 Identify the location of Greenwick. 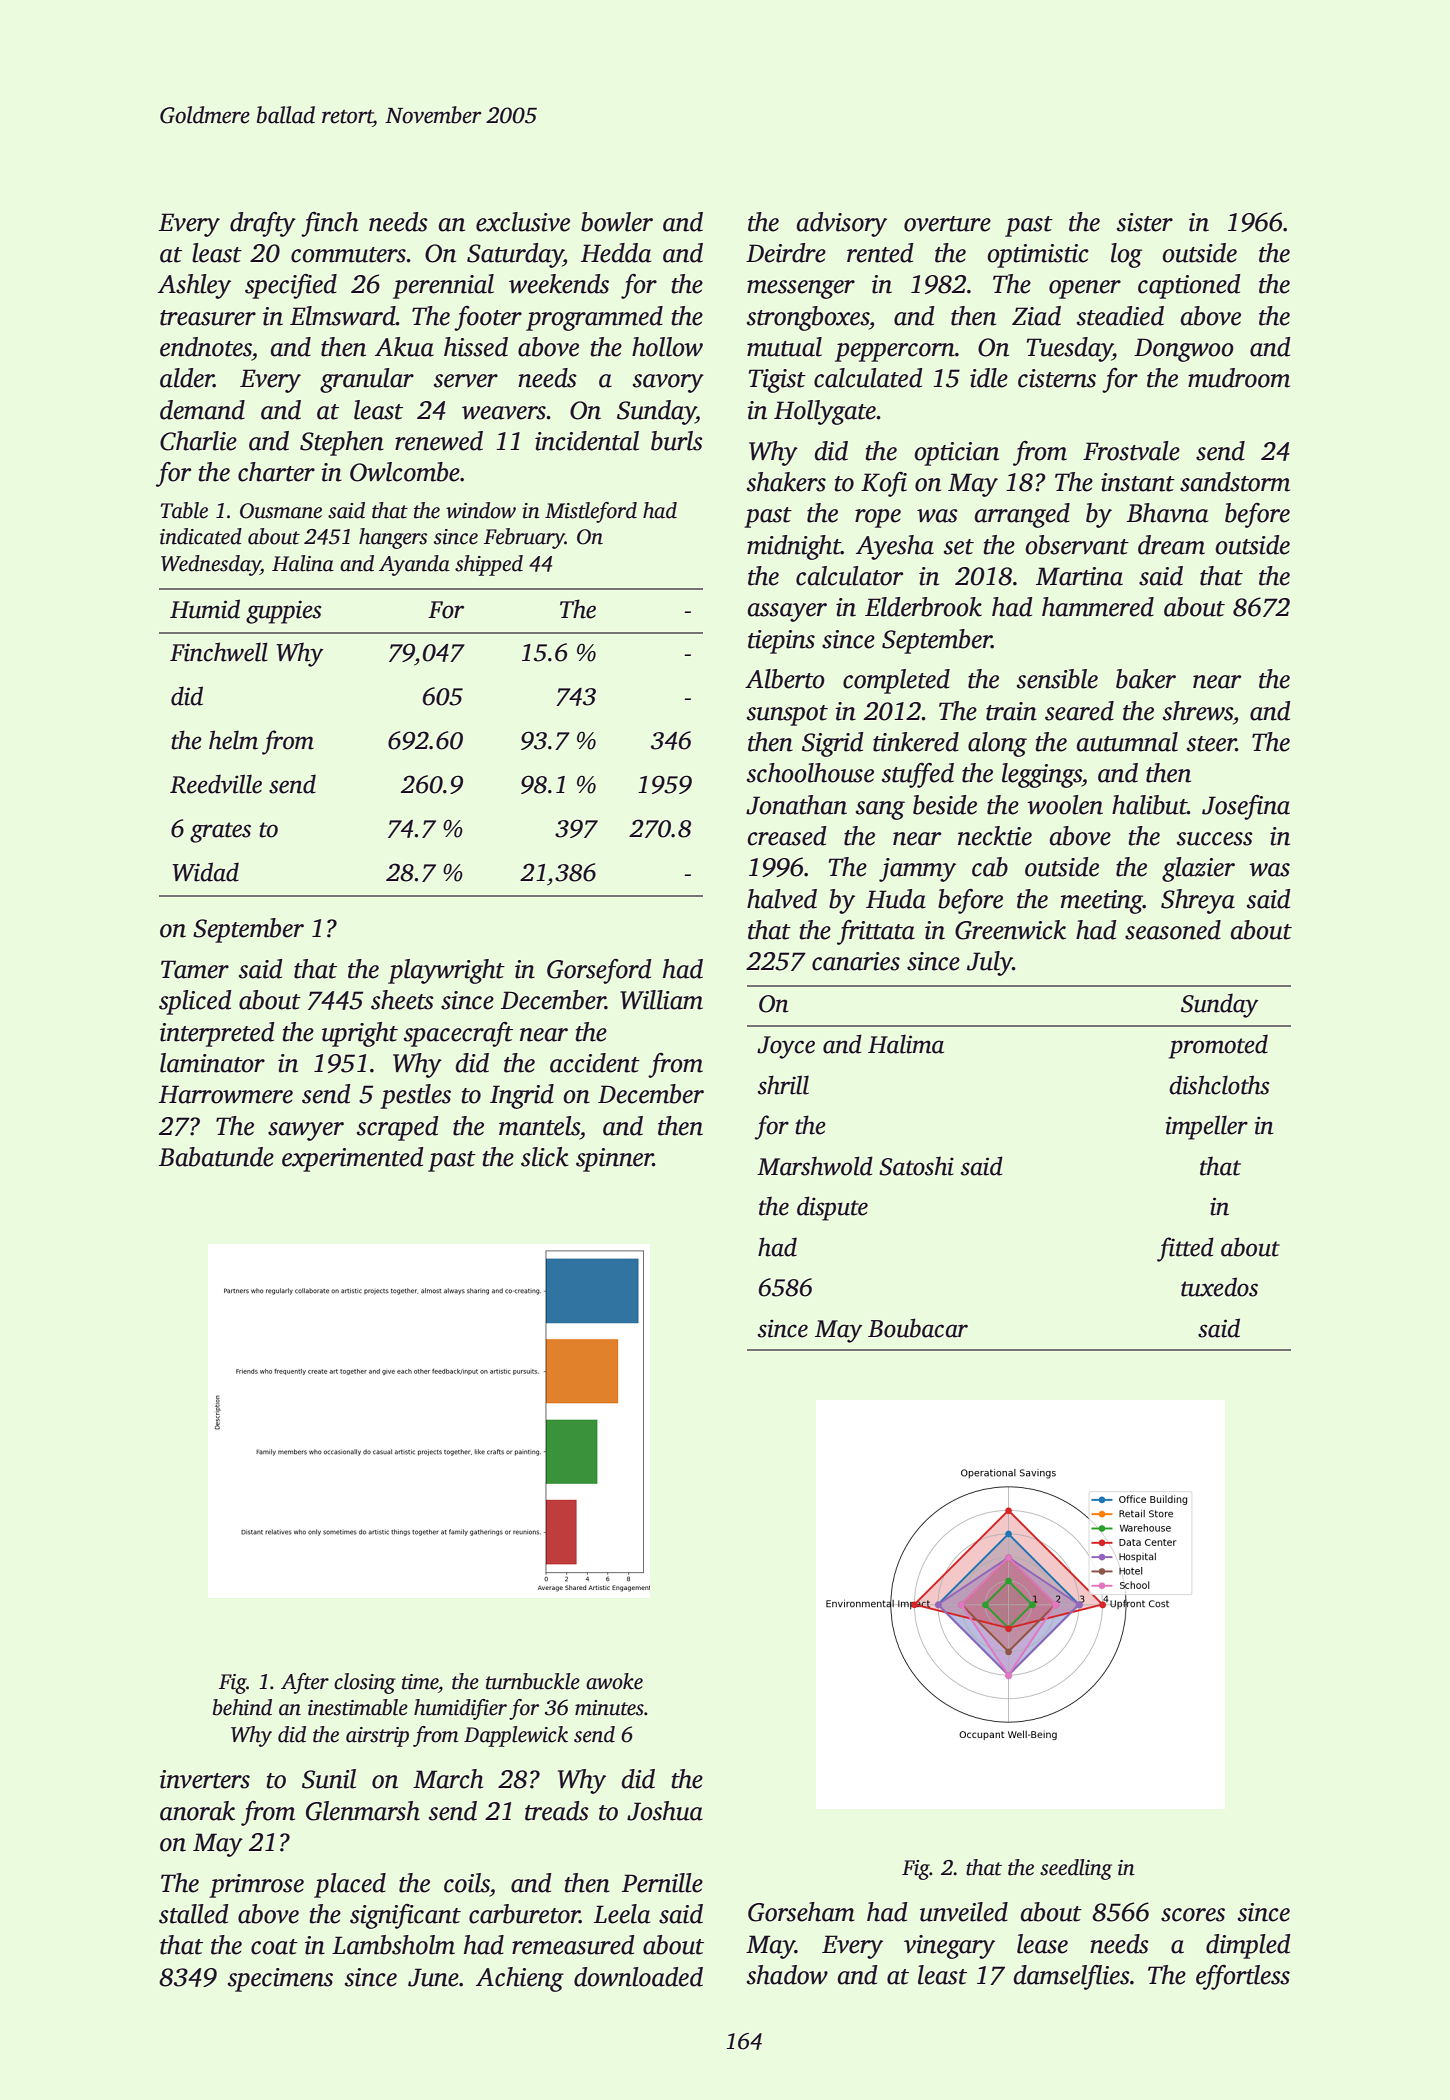
(1010, 930).
